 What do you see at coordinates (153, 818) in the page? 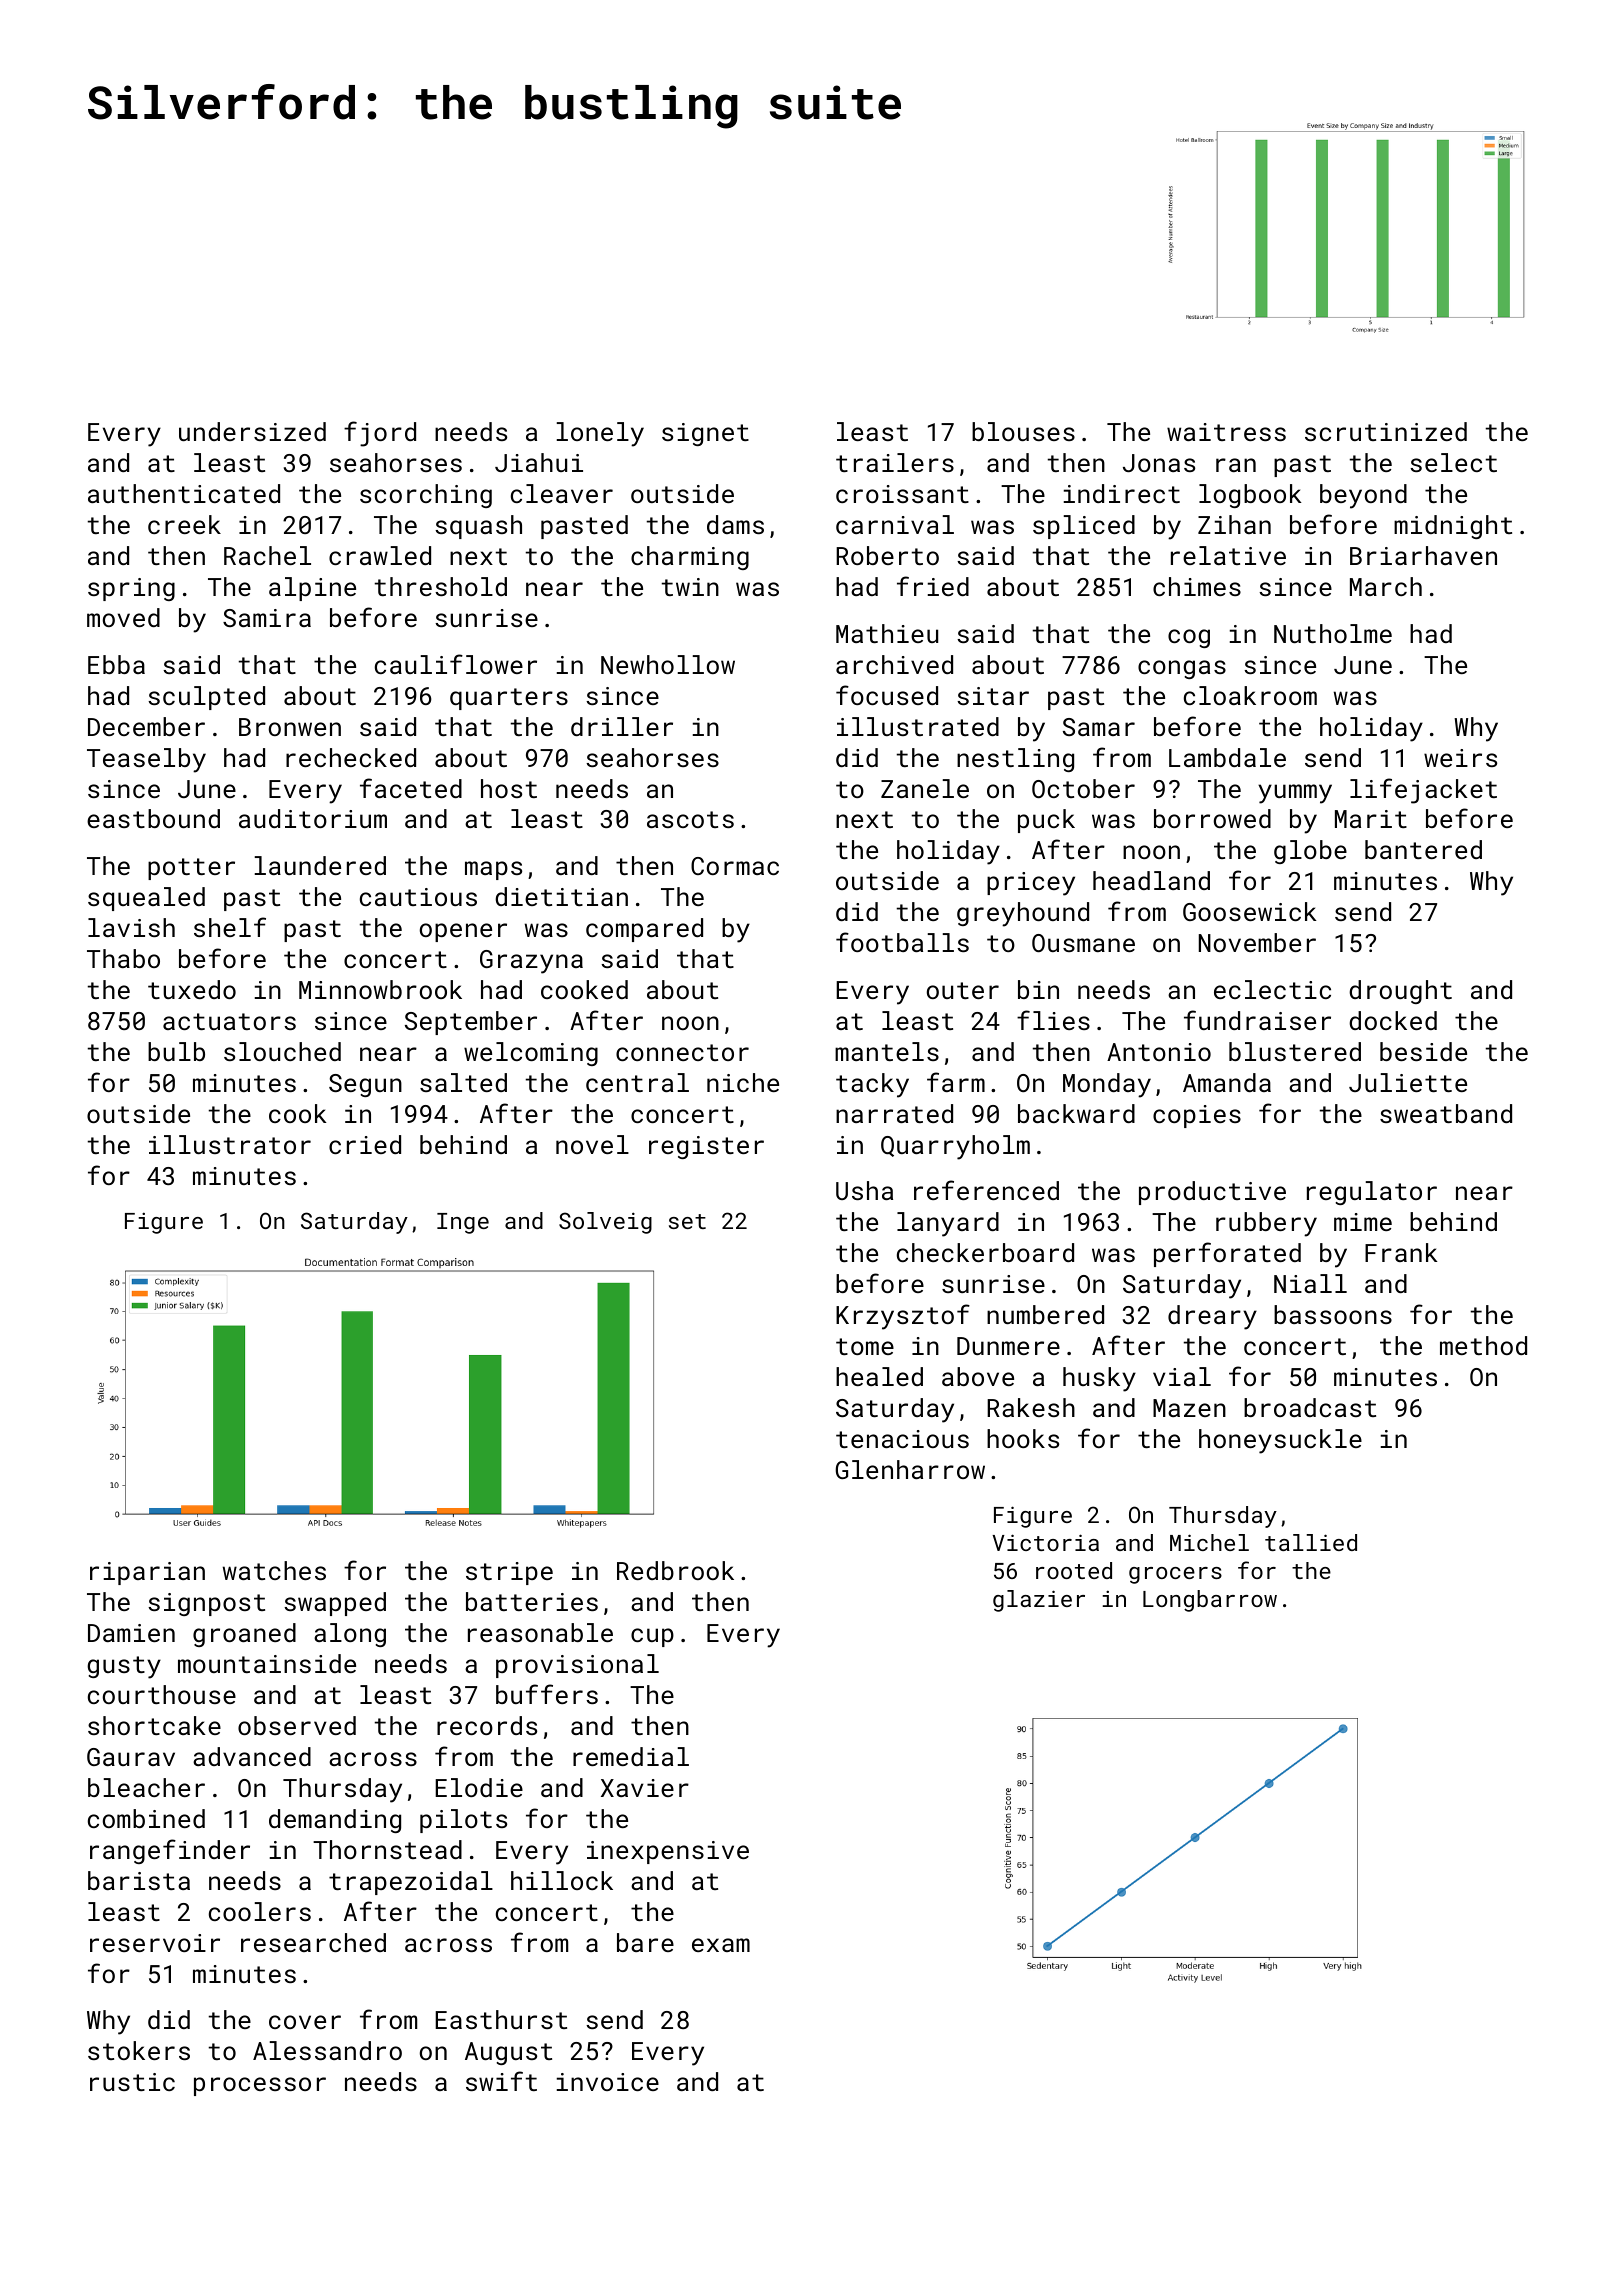
I see `eastbound` at bounding box center [153, 818].
